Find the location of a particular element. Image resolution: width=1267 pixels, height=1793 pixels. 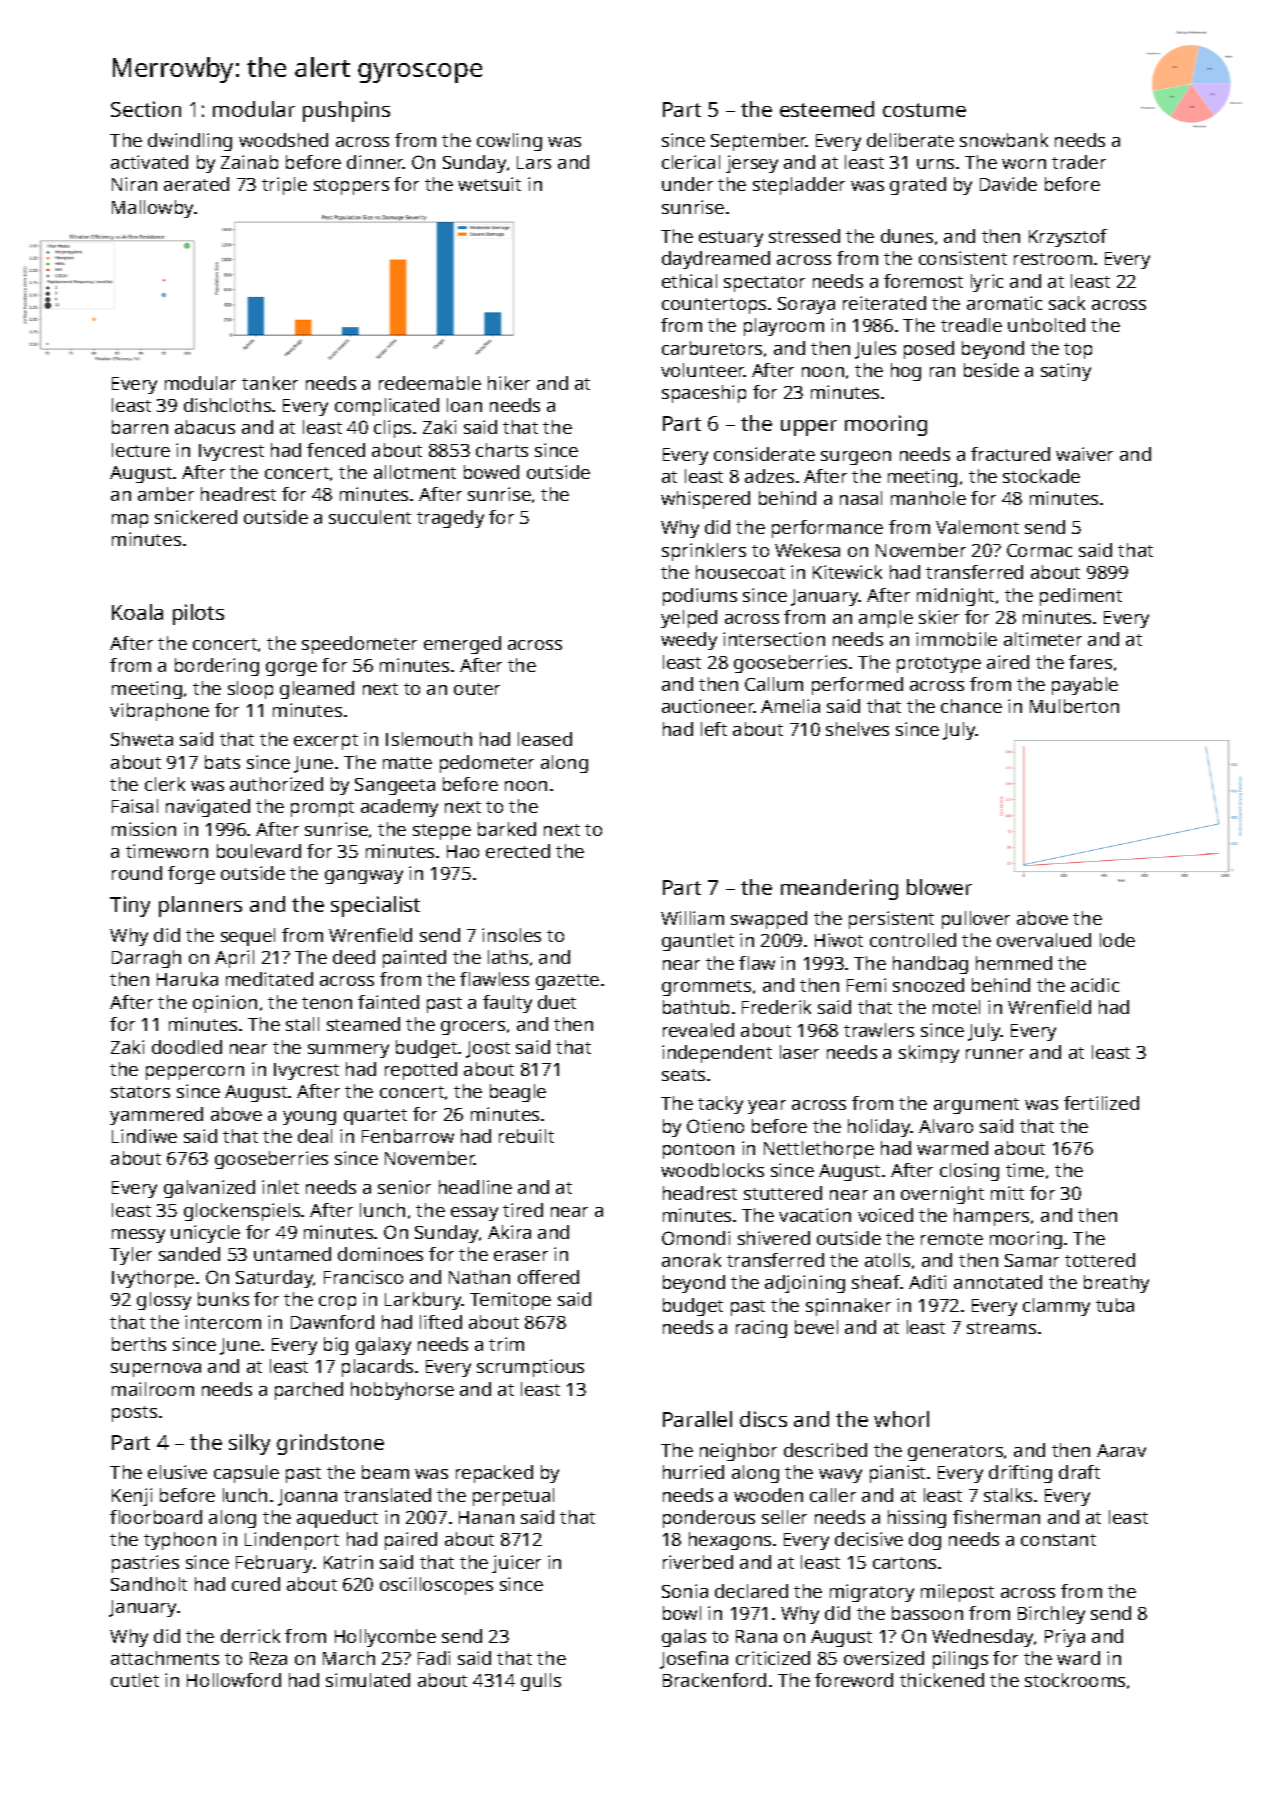

pushpins is located at coordinates (346, 111).
